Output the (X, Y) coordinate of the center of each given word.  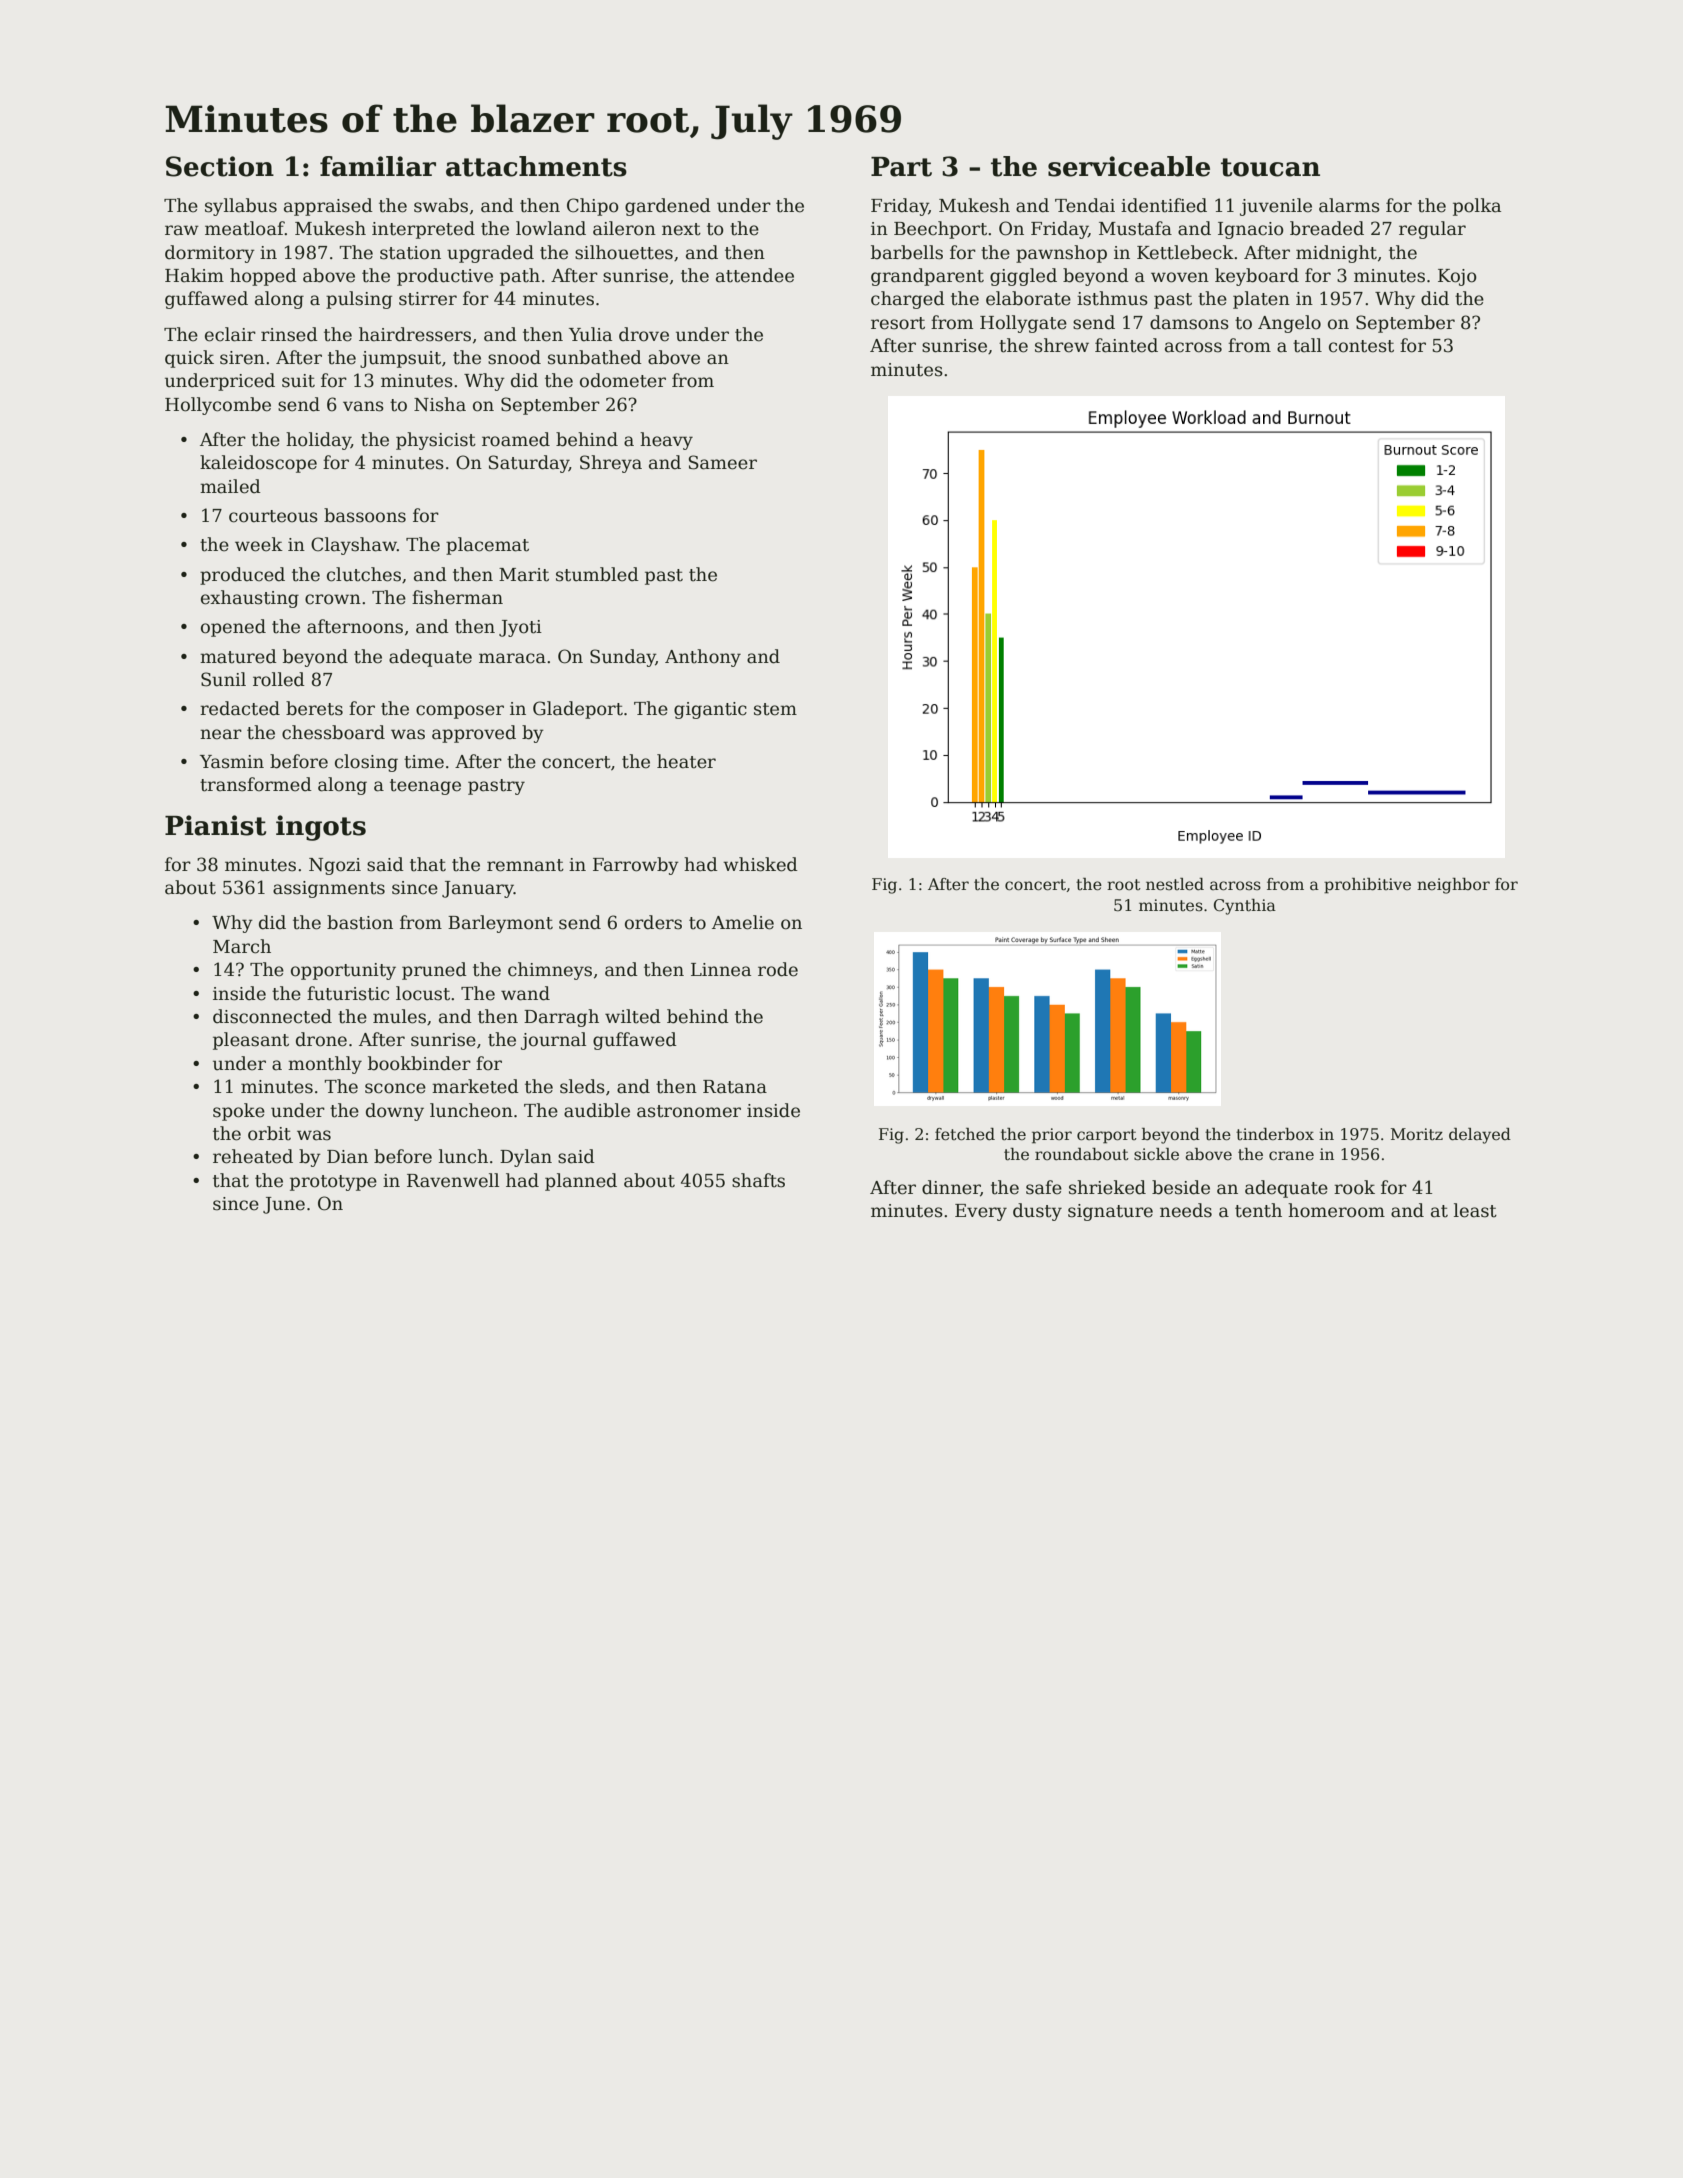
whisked (760, 864)
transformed (256, 784)
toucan (1270, 167)
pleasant (251, 1041)
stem (775, 709)
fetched (965, 1134)
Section (220, 166)
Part (901, 167)
